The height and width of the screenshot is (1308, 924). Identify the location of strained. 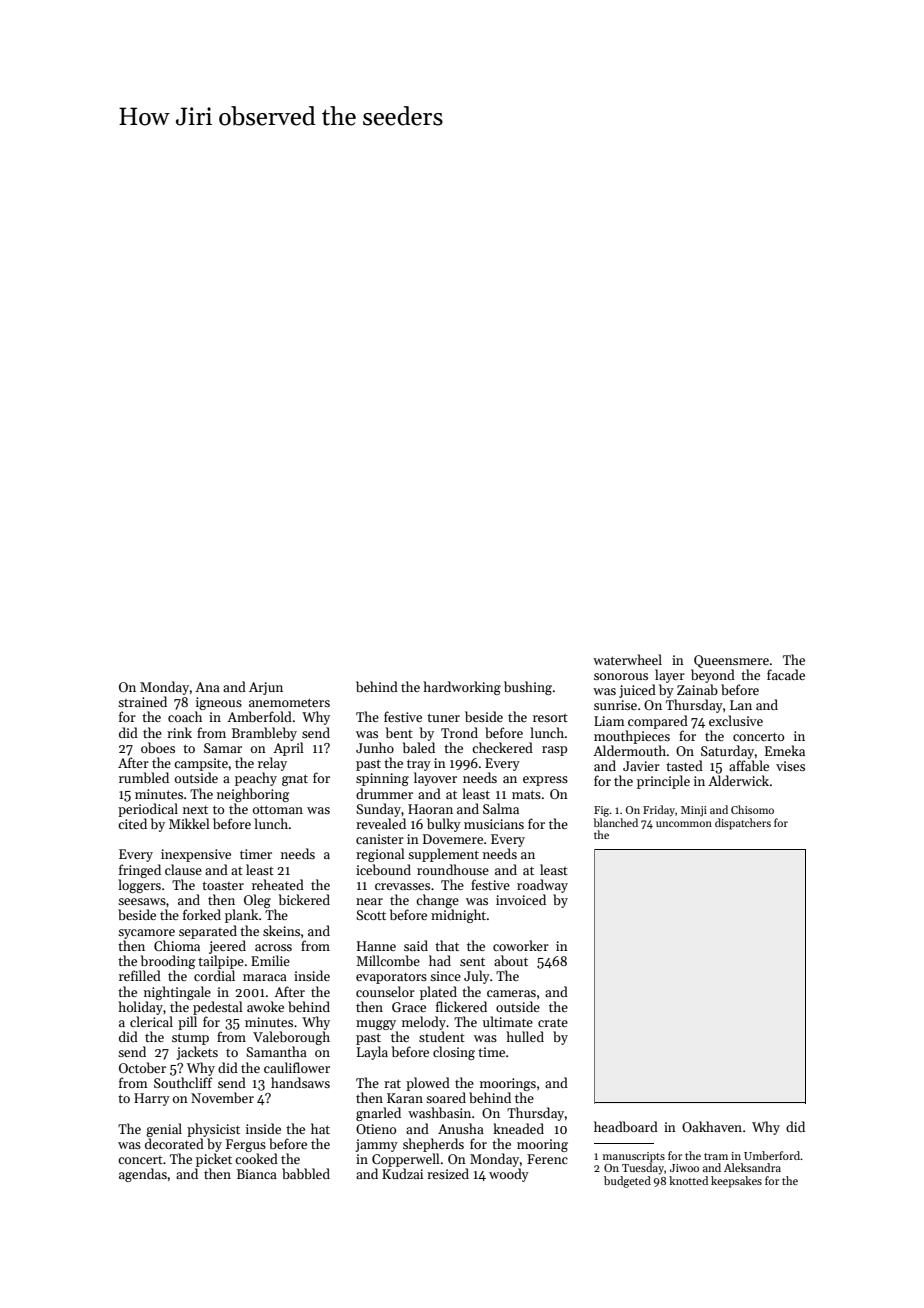
(142, 701).
